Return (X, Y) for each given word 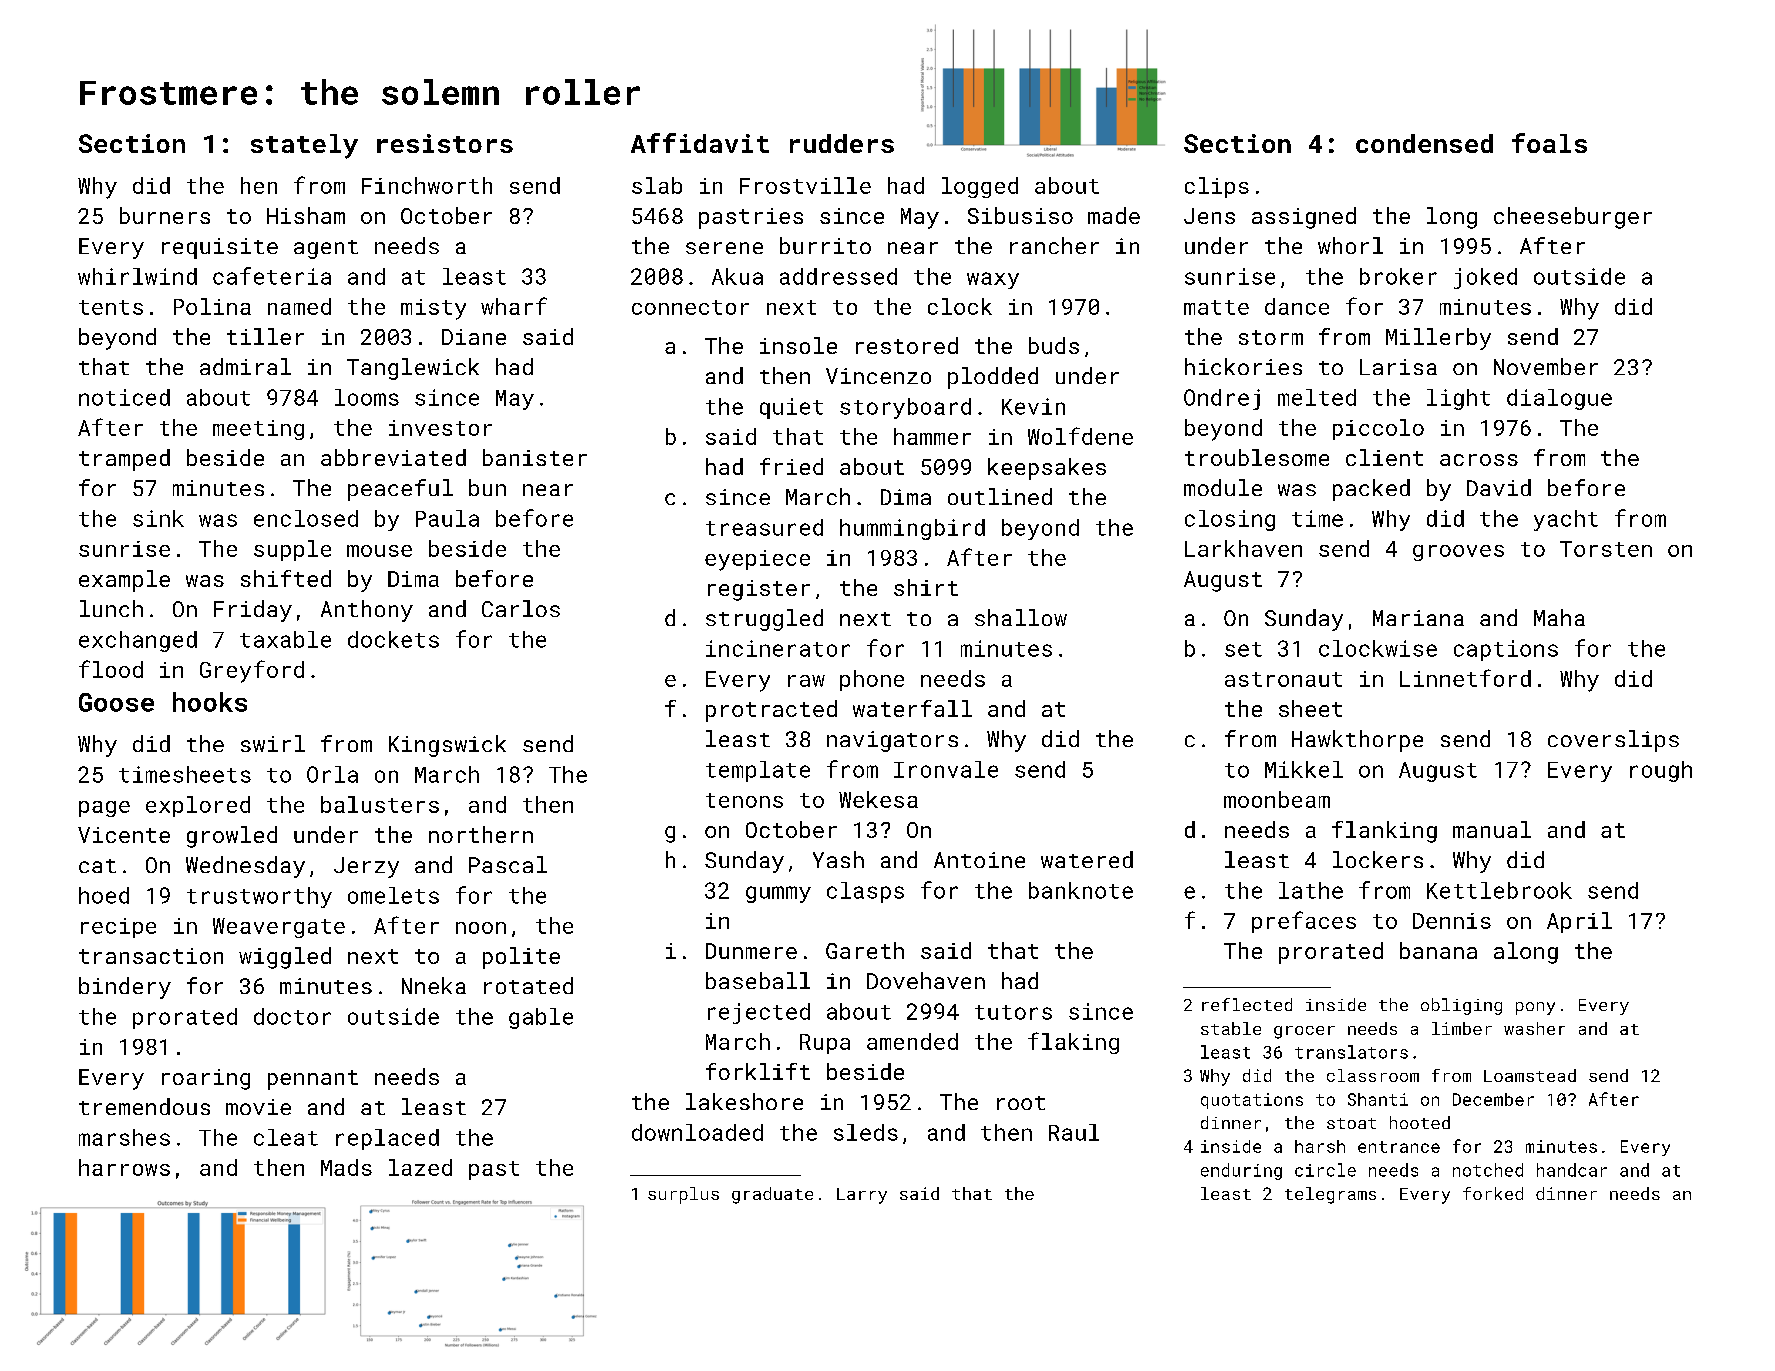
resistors (445, 143)
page (104, 809)
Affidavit (700, 143)
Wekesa (878, 799)
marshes (124, 1137)
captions (1506, 650)
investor (440, 428)
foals (1549, 143)
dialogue (1559, 399)
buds (1054, 345)
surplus (683, 1195)
